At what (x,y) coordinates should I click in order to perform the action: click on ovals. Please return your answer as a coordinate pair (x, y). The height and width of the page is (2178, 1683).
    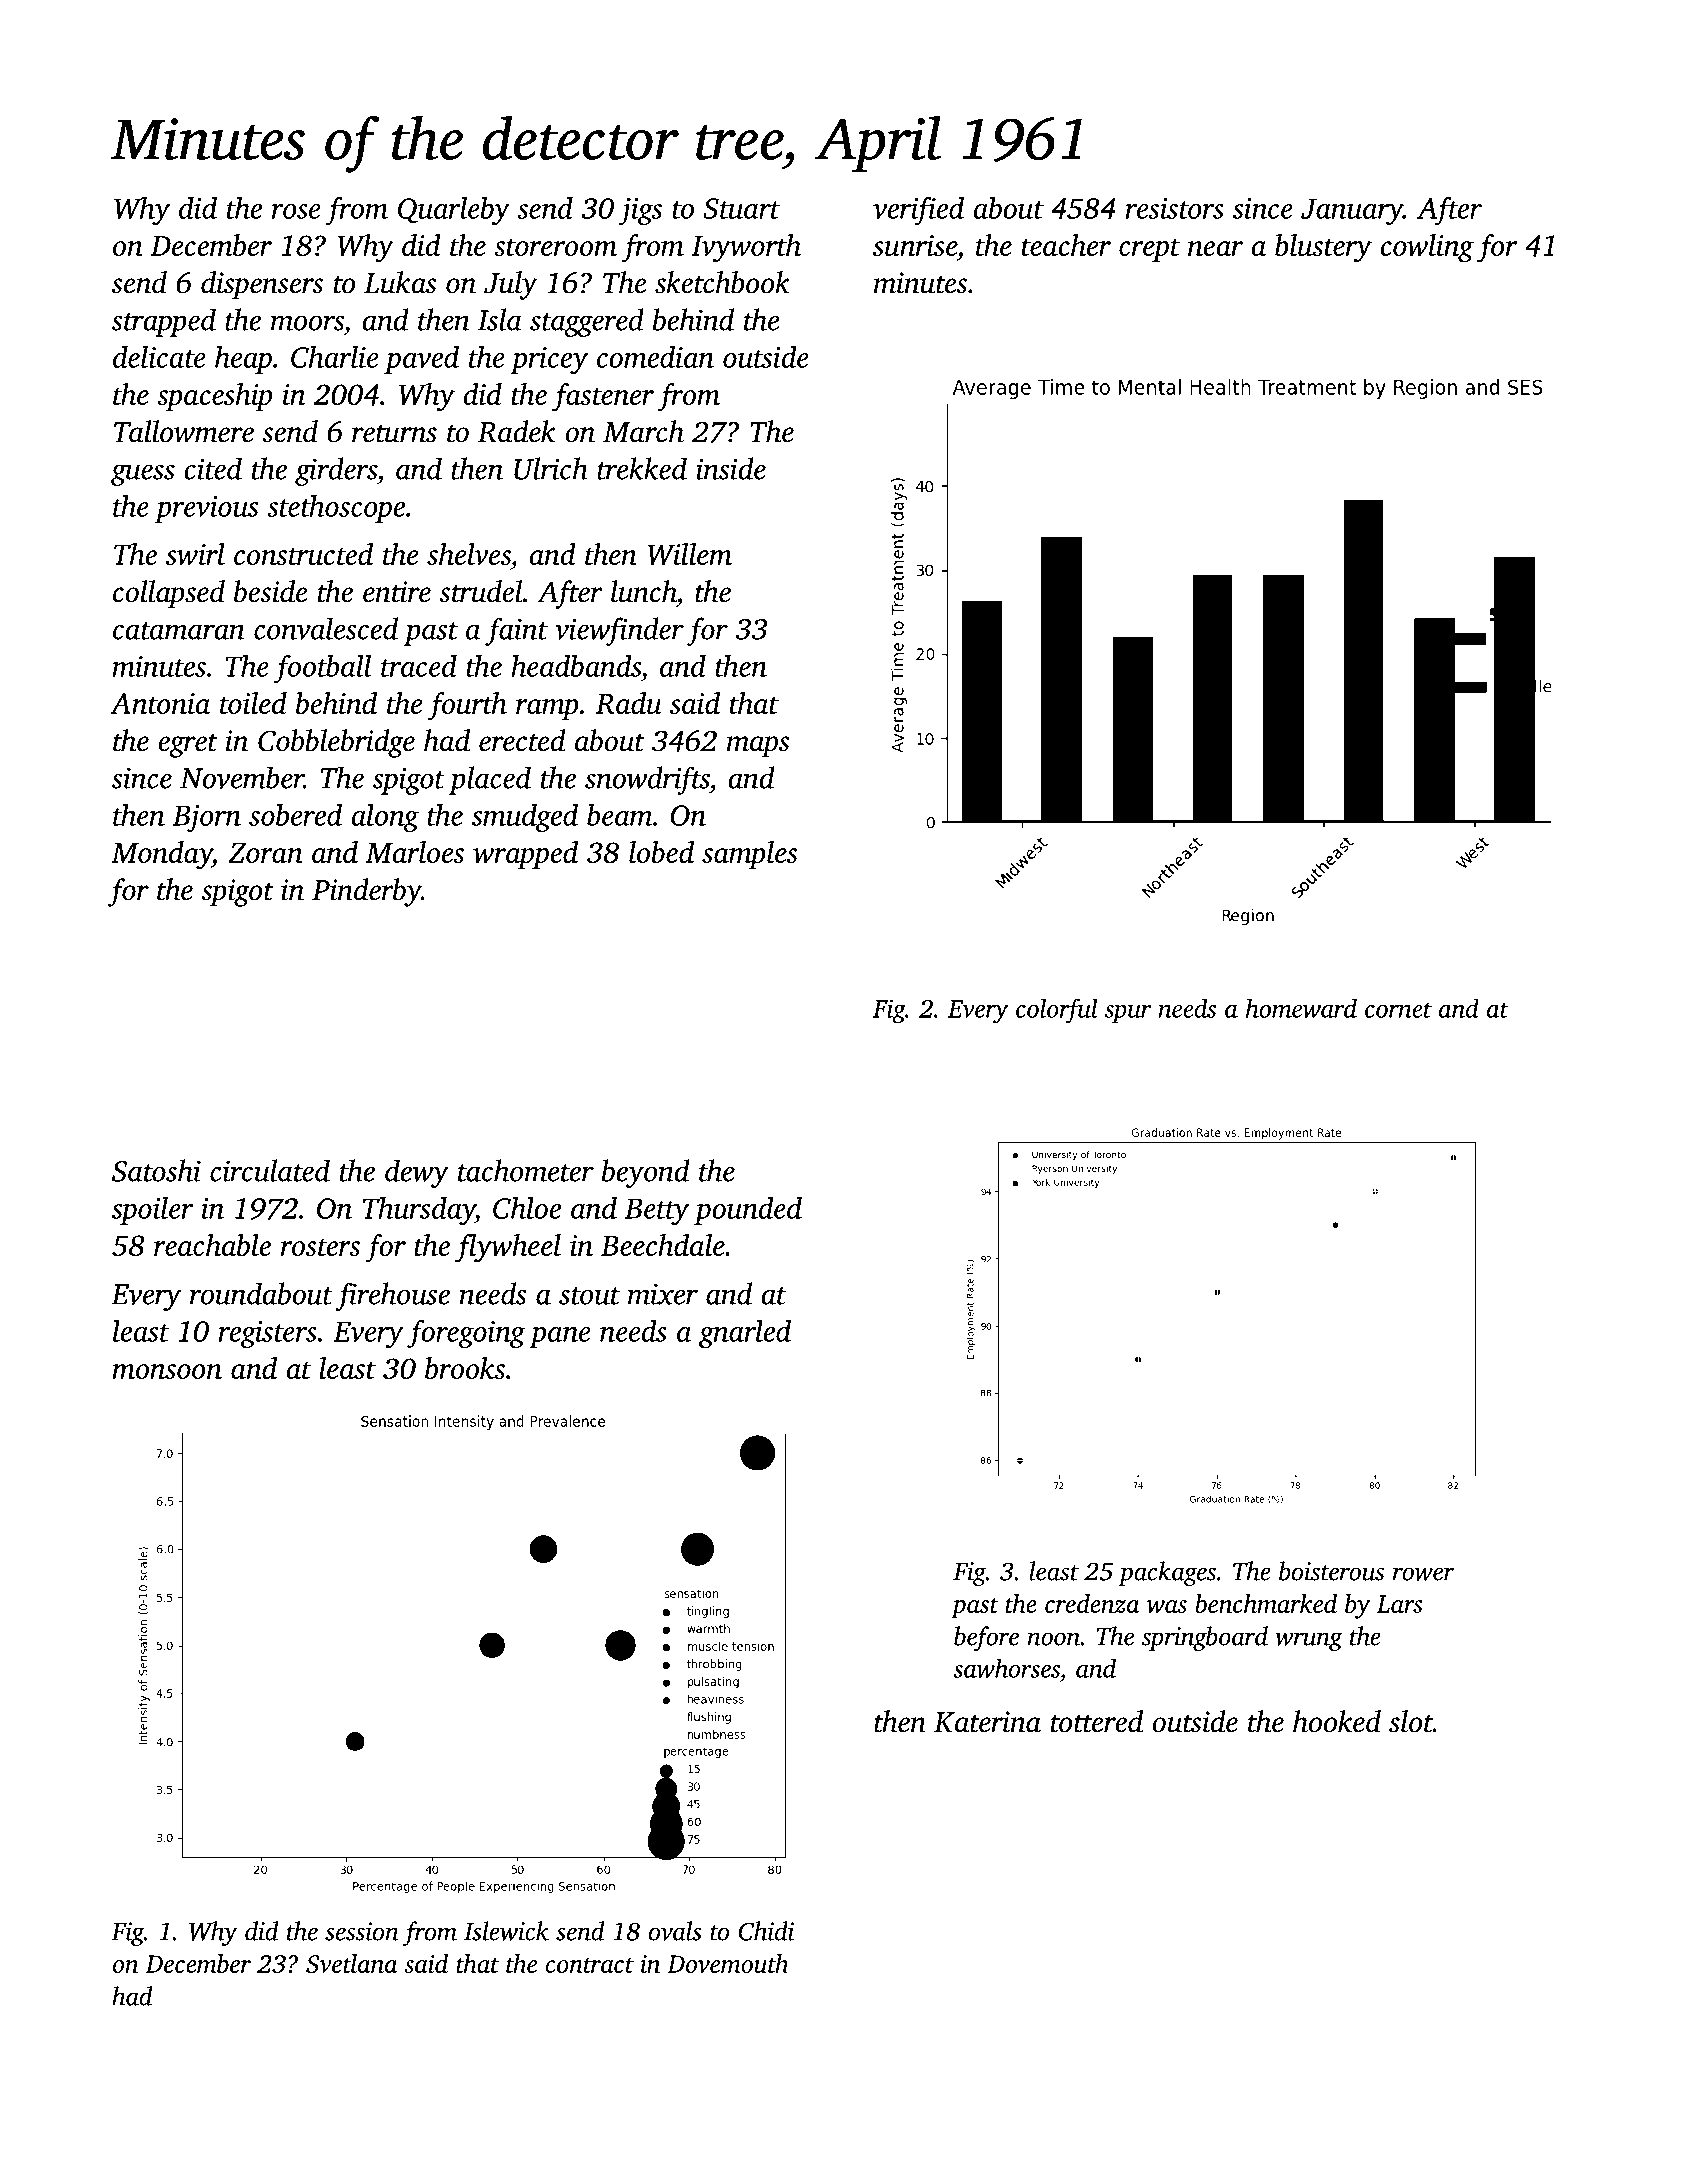
    Looking at the image, I should click on (675, 1931).
